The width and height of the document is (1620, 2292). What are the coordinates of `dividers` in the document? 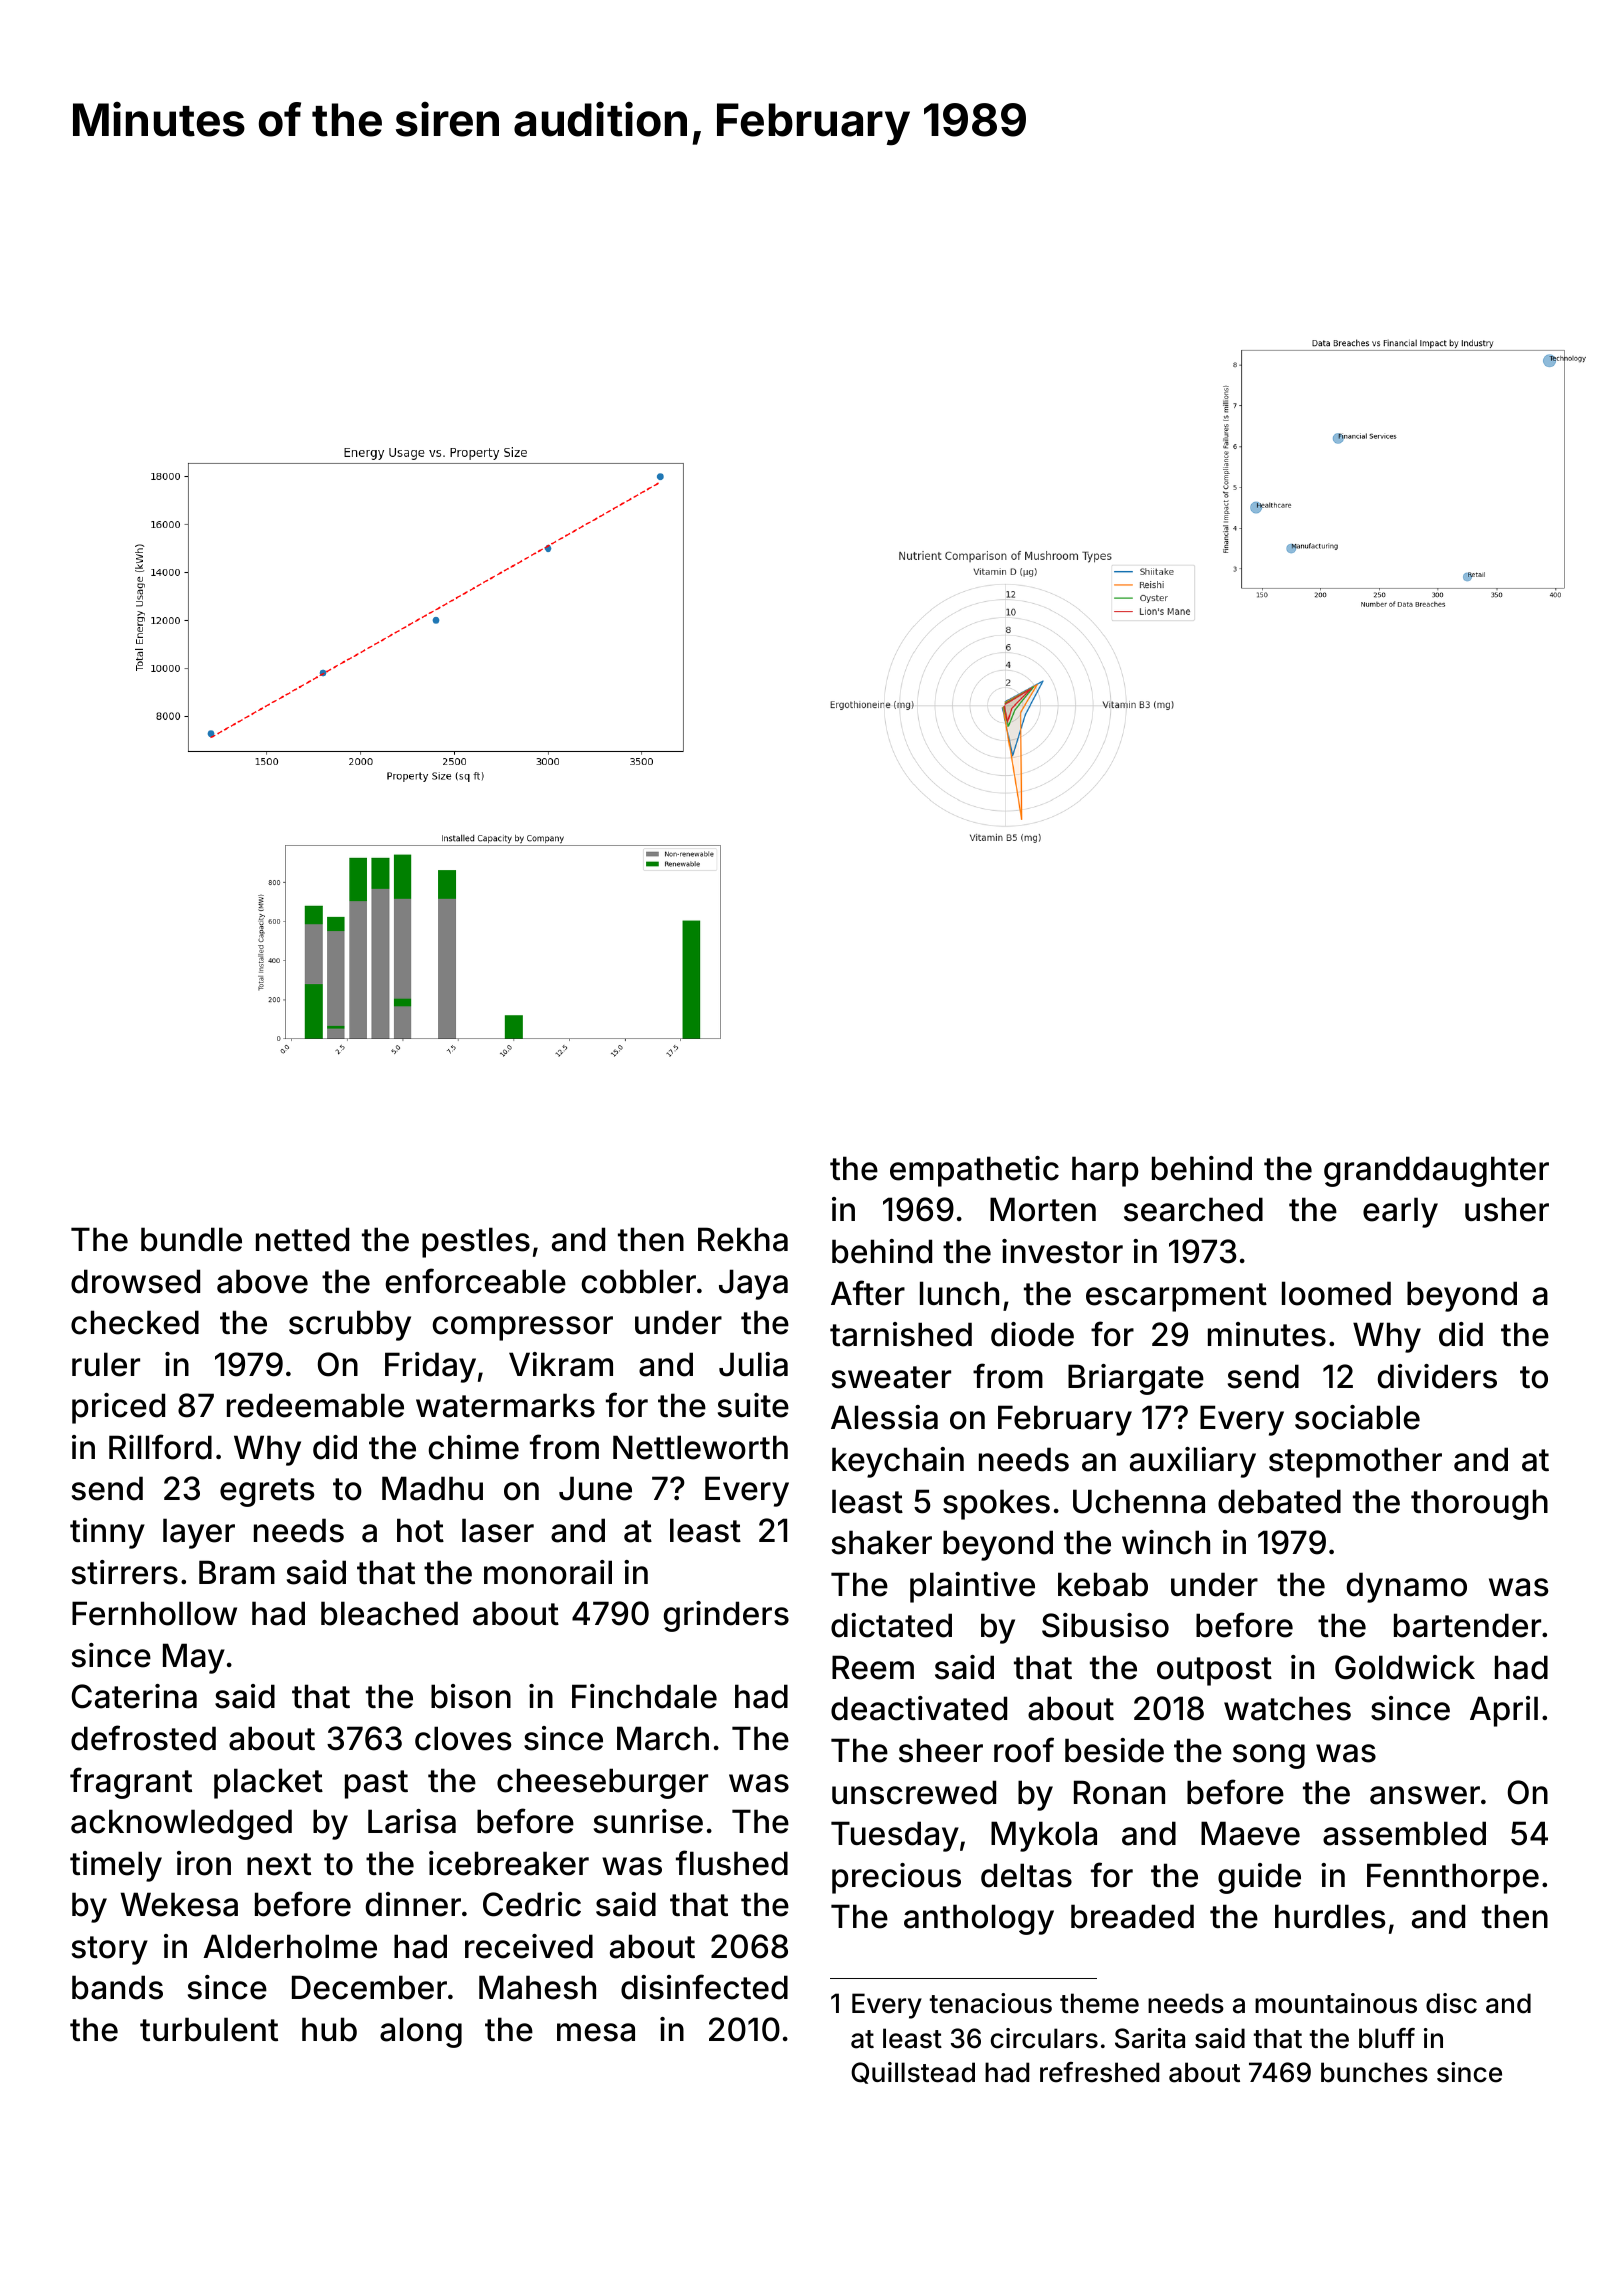 It's located at (1437, 1376).
